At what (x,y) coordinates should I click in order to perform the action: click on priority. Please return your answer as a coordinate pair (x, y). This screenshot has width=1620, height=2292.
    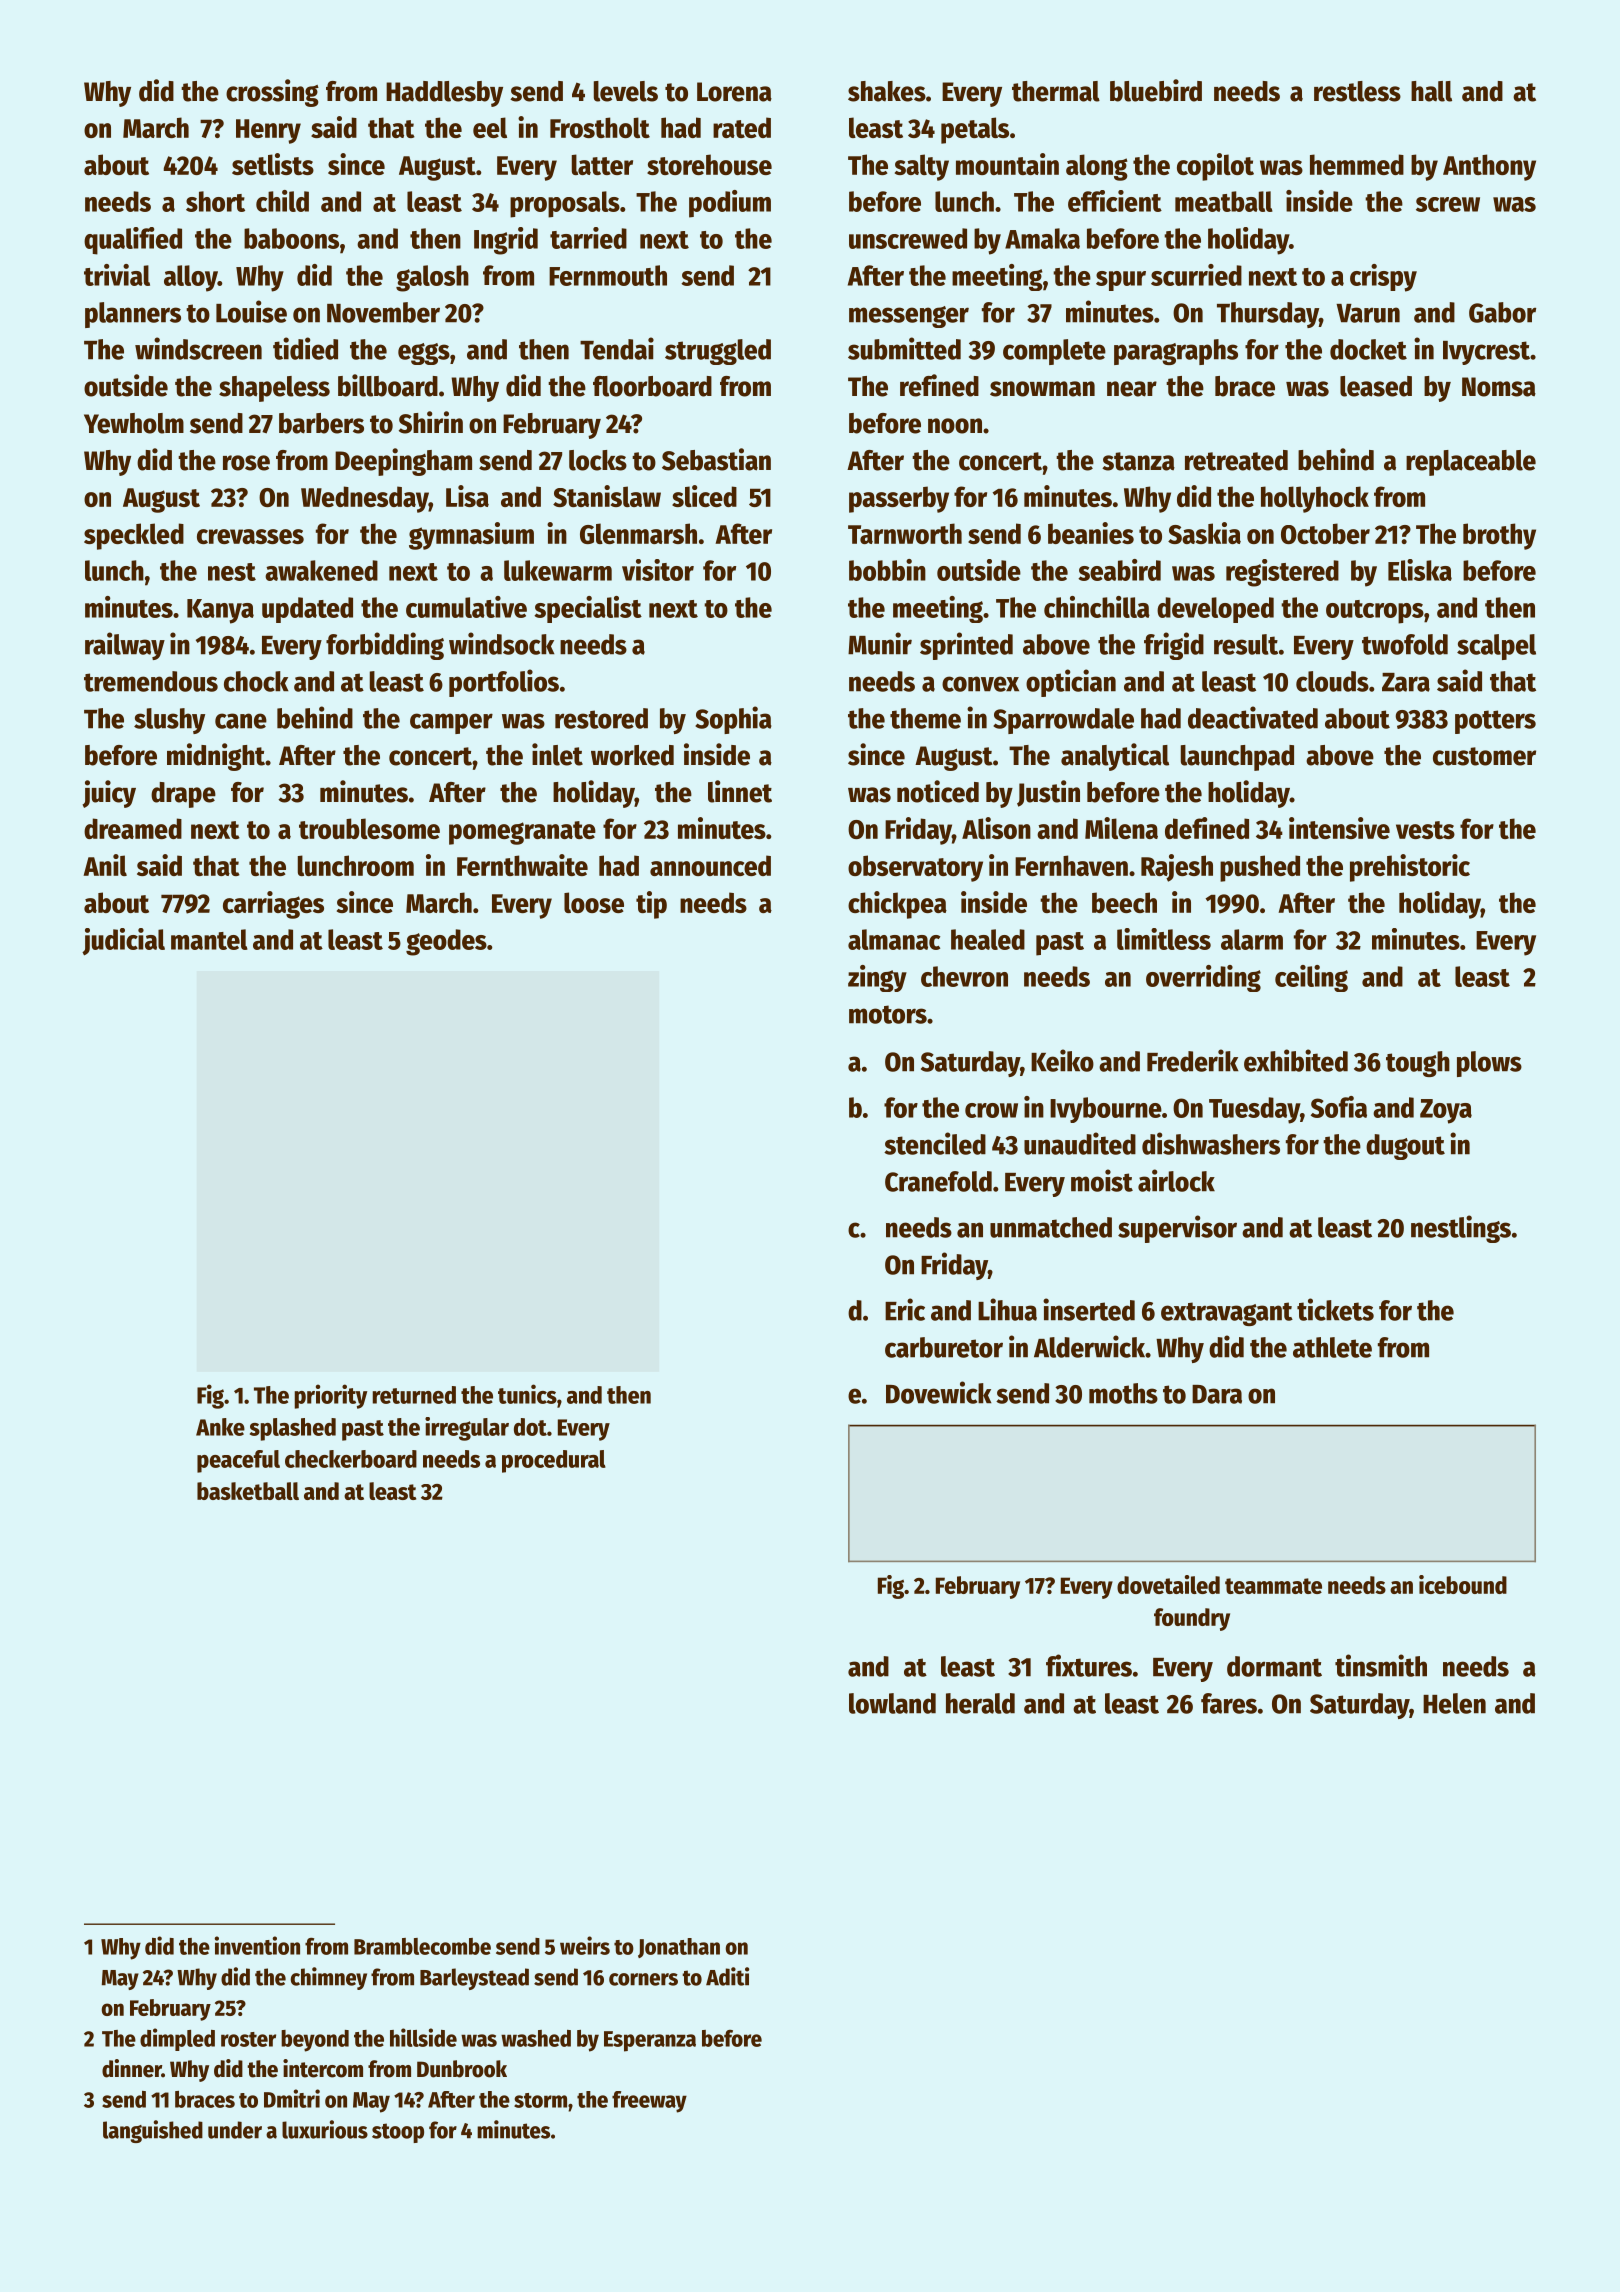
    Looking at the image, I should click on (330, 1396).
